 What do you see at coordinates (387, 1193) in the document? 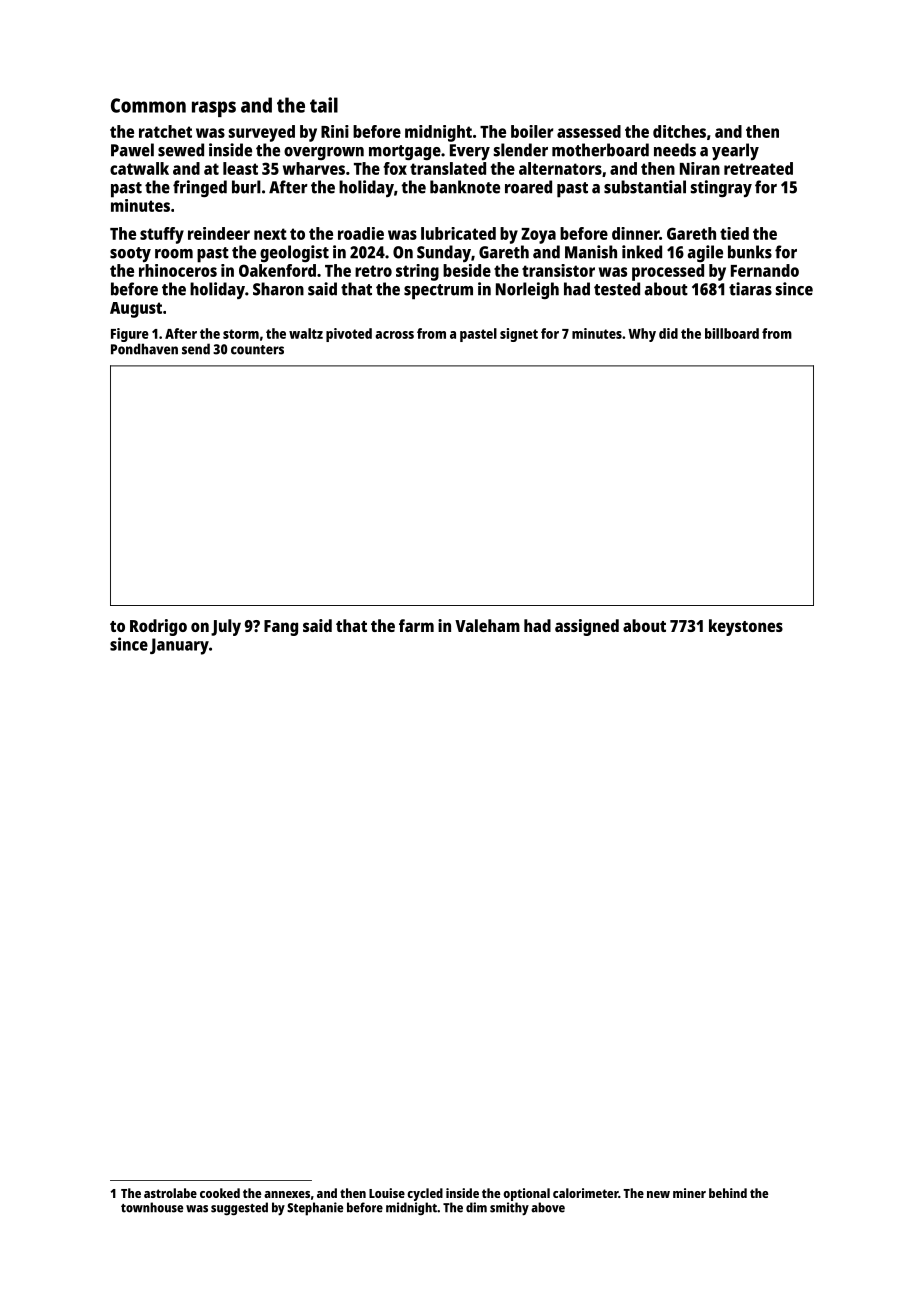
I see `Louise` at bounding box center [387, 1193].
